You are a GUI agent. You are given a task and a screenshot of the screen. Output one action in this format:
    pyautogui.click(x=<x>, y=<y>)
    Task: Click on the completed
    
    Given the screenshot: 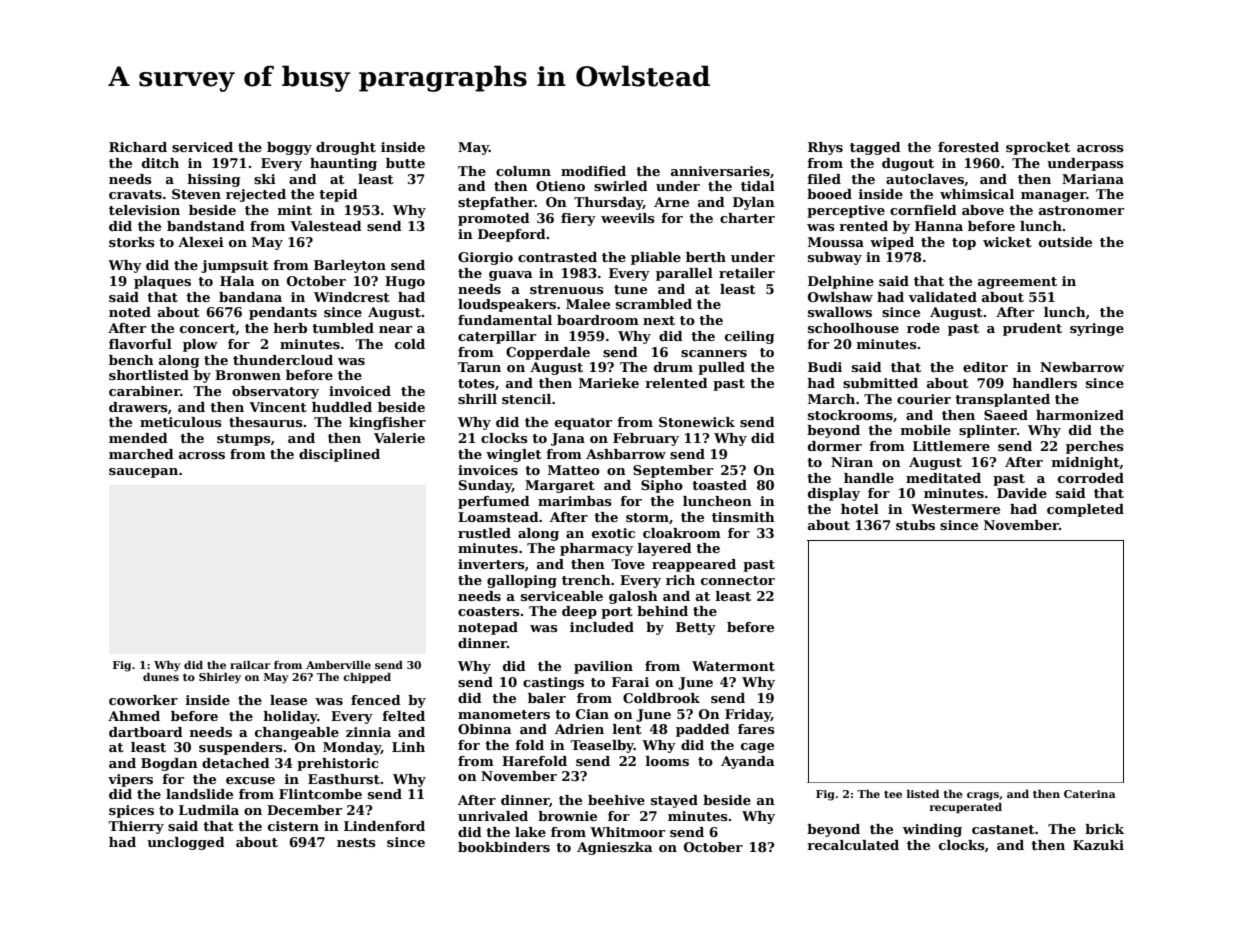 What is the action you would take?
    pyautogui.click(x=1085, y=510)
